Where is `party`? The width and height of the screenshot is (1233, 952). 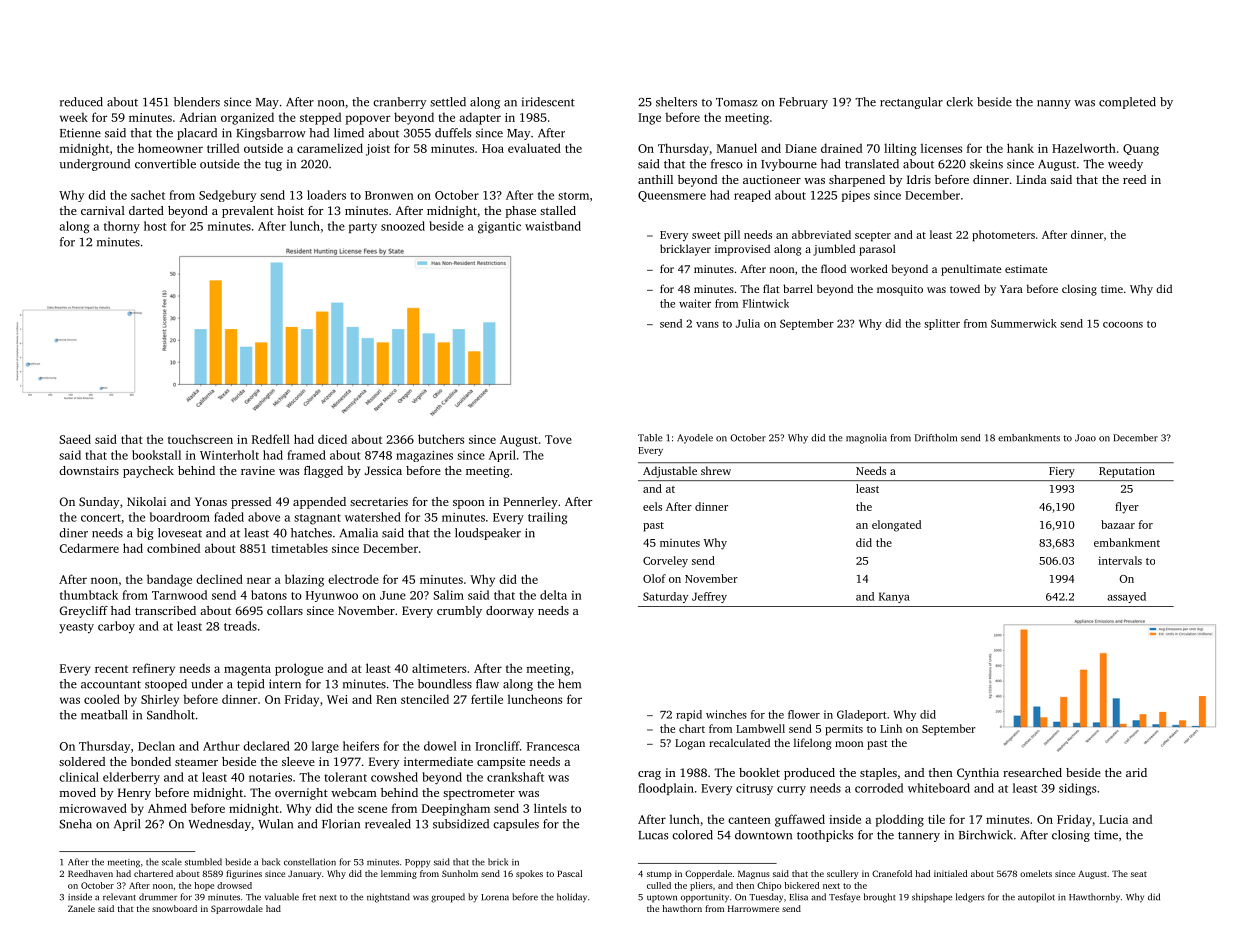
party is located at coordinates (363, 228).
